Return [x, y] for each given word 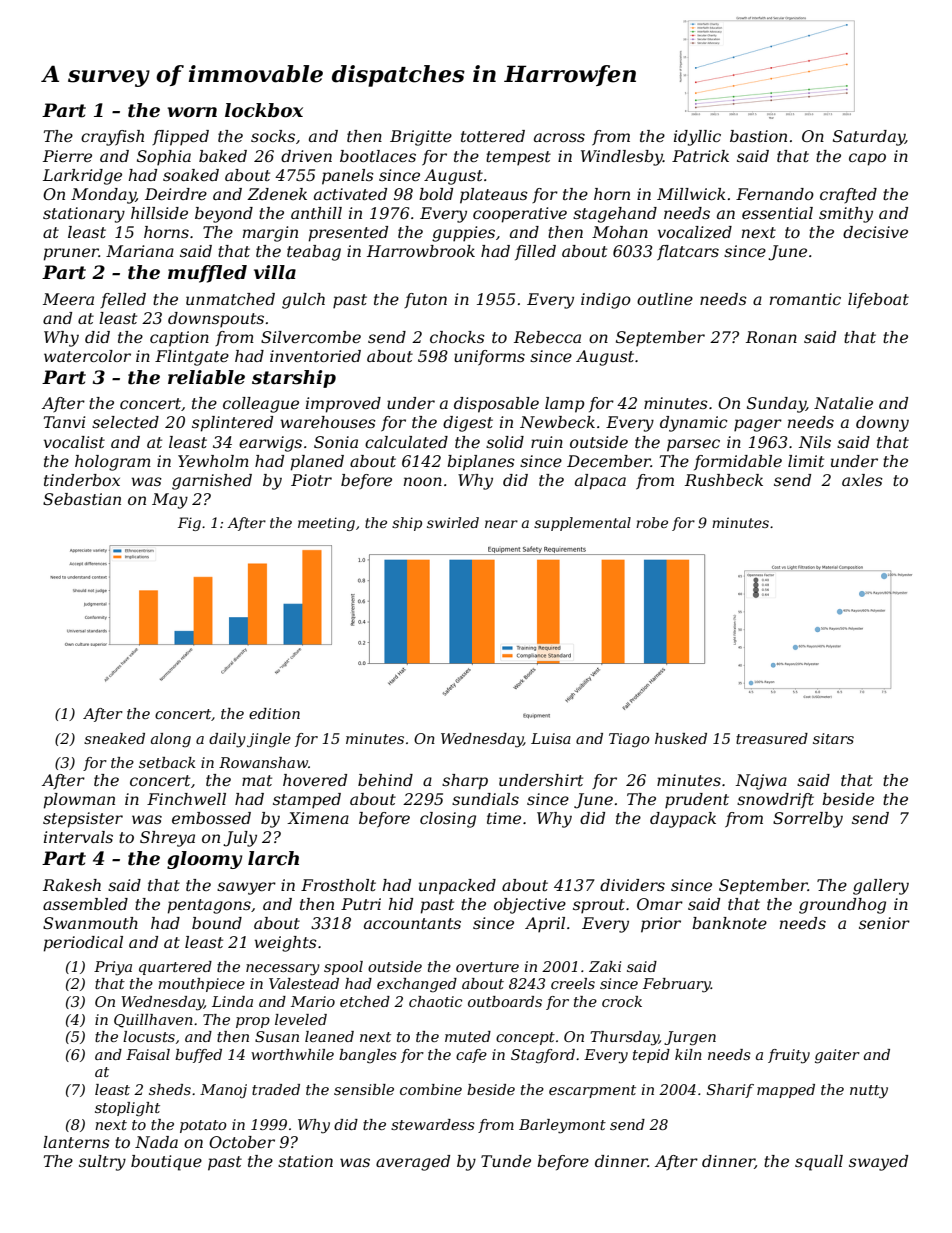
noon [423, 481]
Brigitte [421, 138]
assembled [85, 904]
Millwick [691, 194]
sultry [102, 1163]
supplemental [582, 524]
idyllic [697, 138]
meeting [326, 524]
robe [652, 522]
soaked [191, 175]
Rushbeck [724, 480]
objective [530, 906]
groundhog [842, 906]
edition [274, 713]
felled [123, 300]
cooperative [520, 215]
